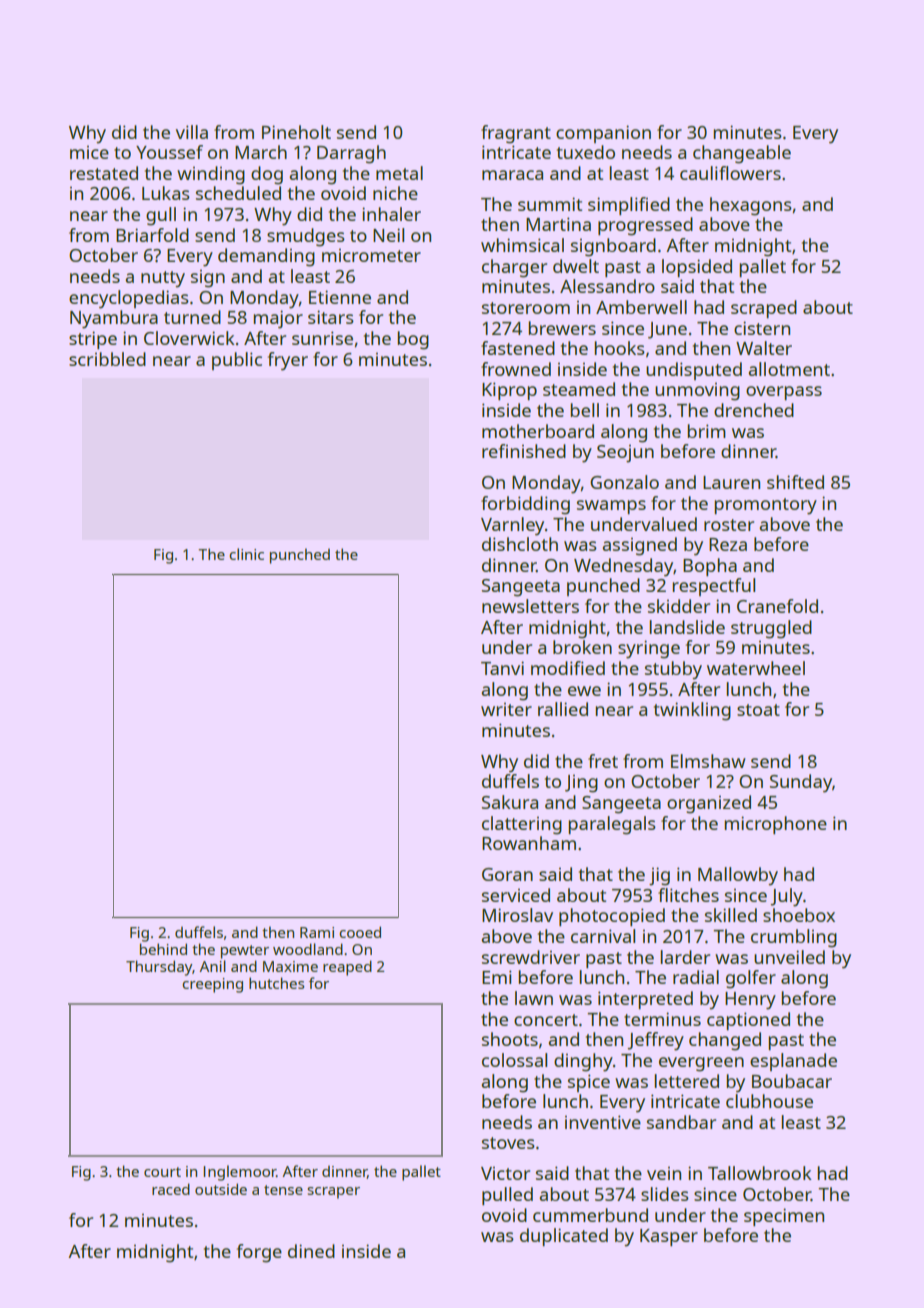 The width and height of the document is (924, 1308). I want to click on Tanvi, so click(502, 668).
